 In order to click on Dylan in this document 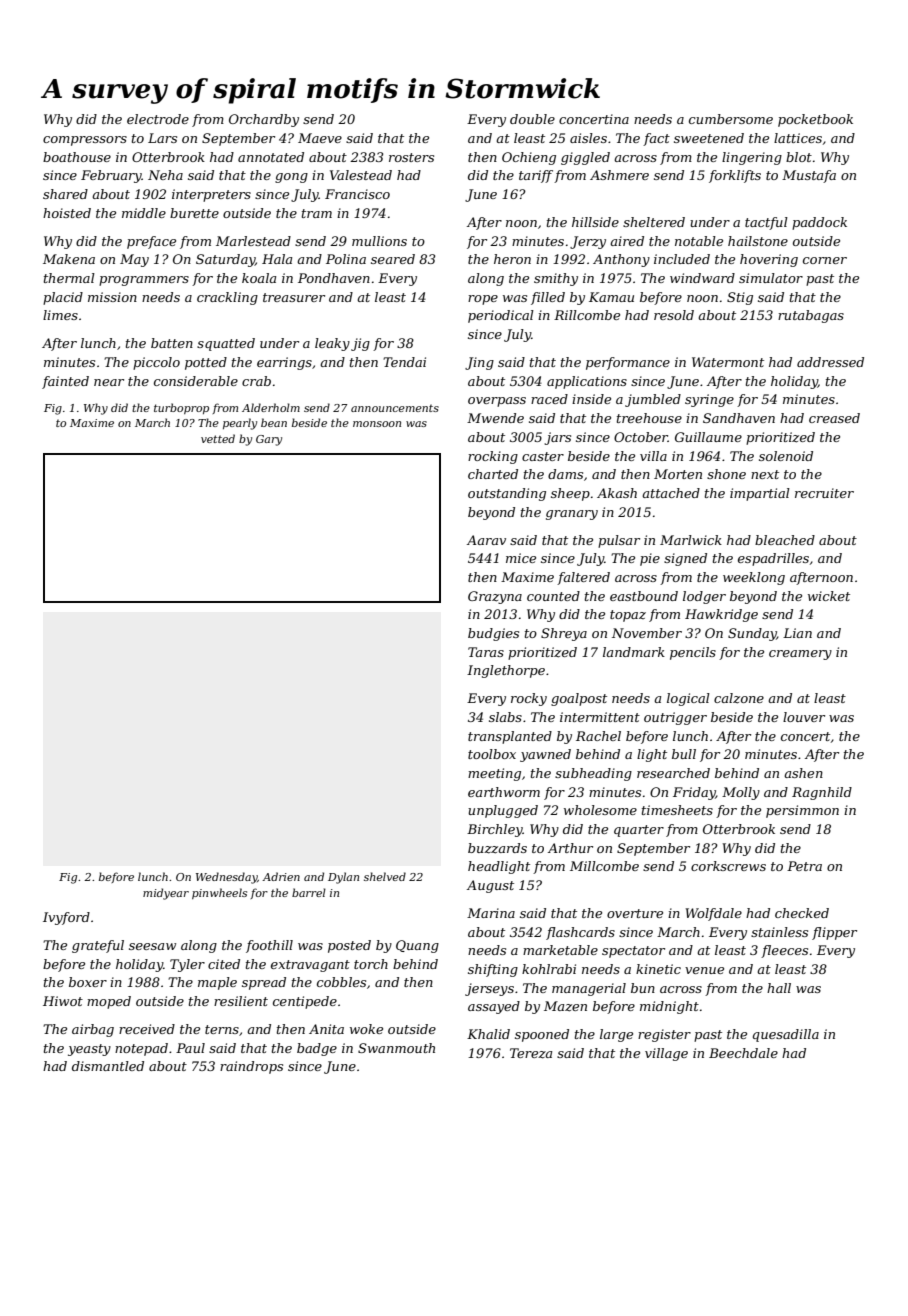, I will do `click(343, 878)`.
